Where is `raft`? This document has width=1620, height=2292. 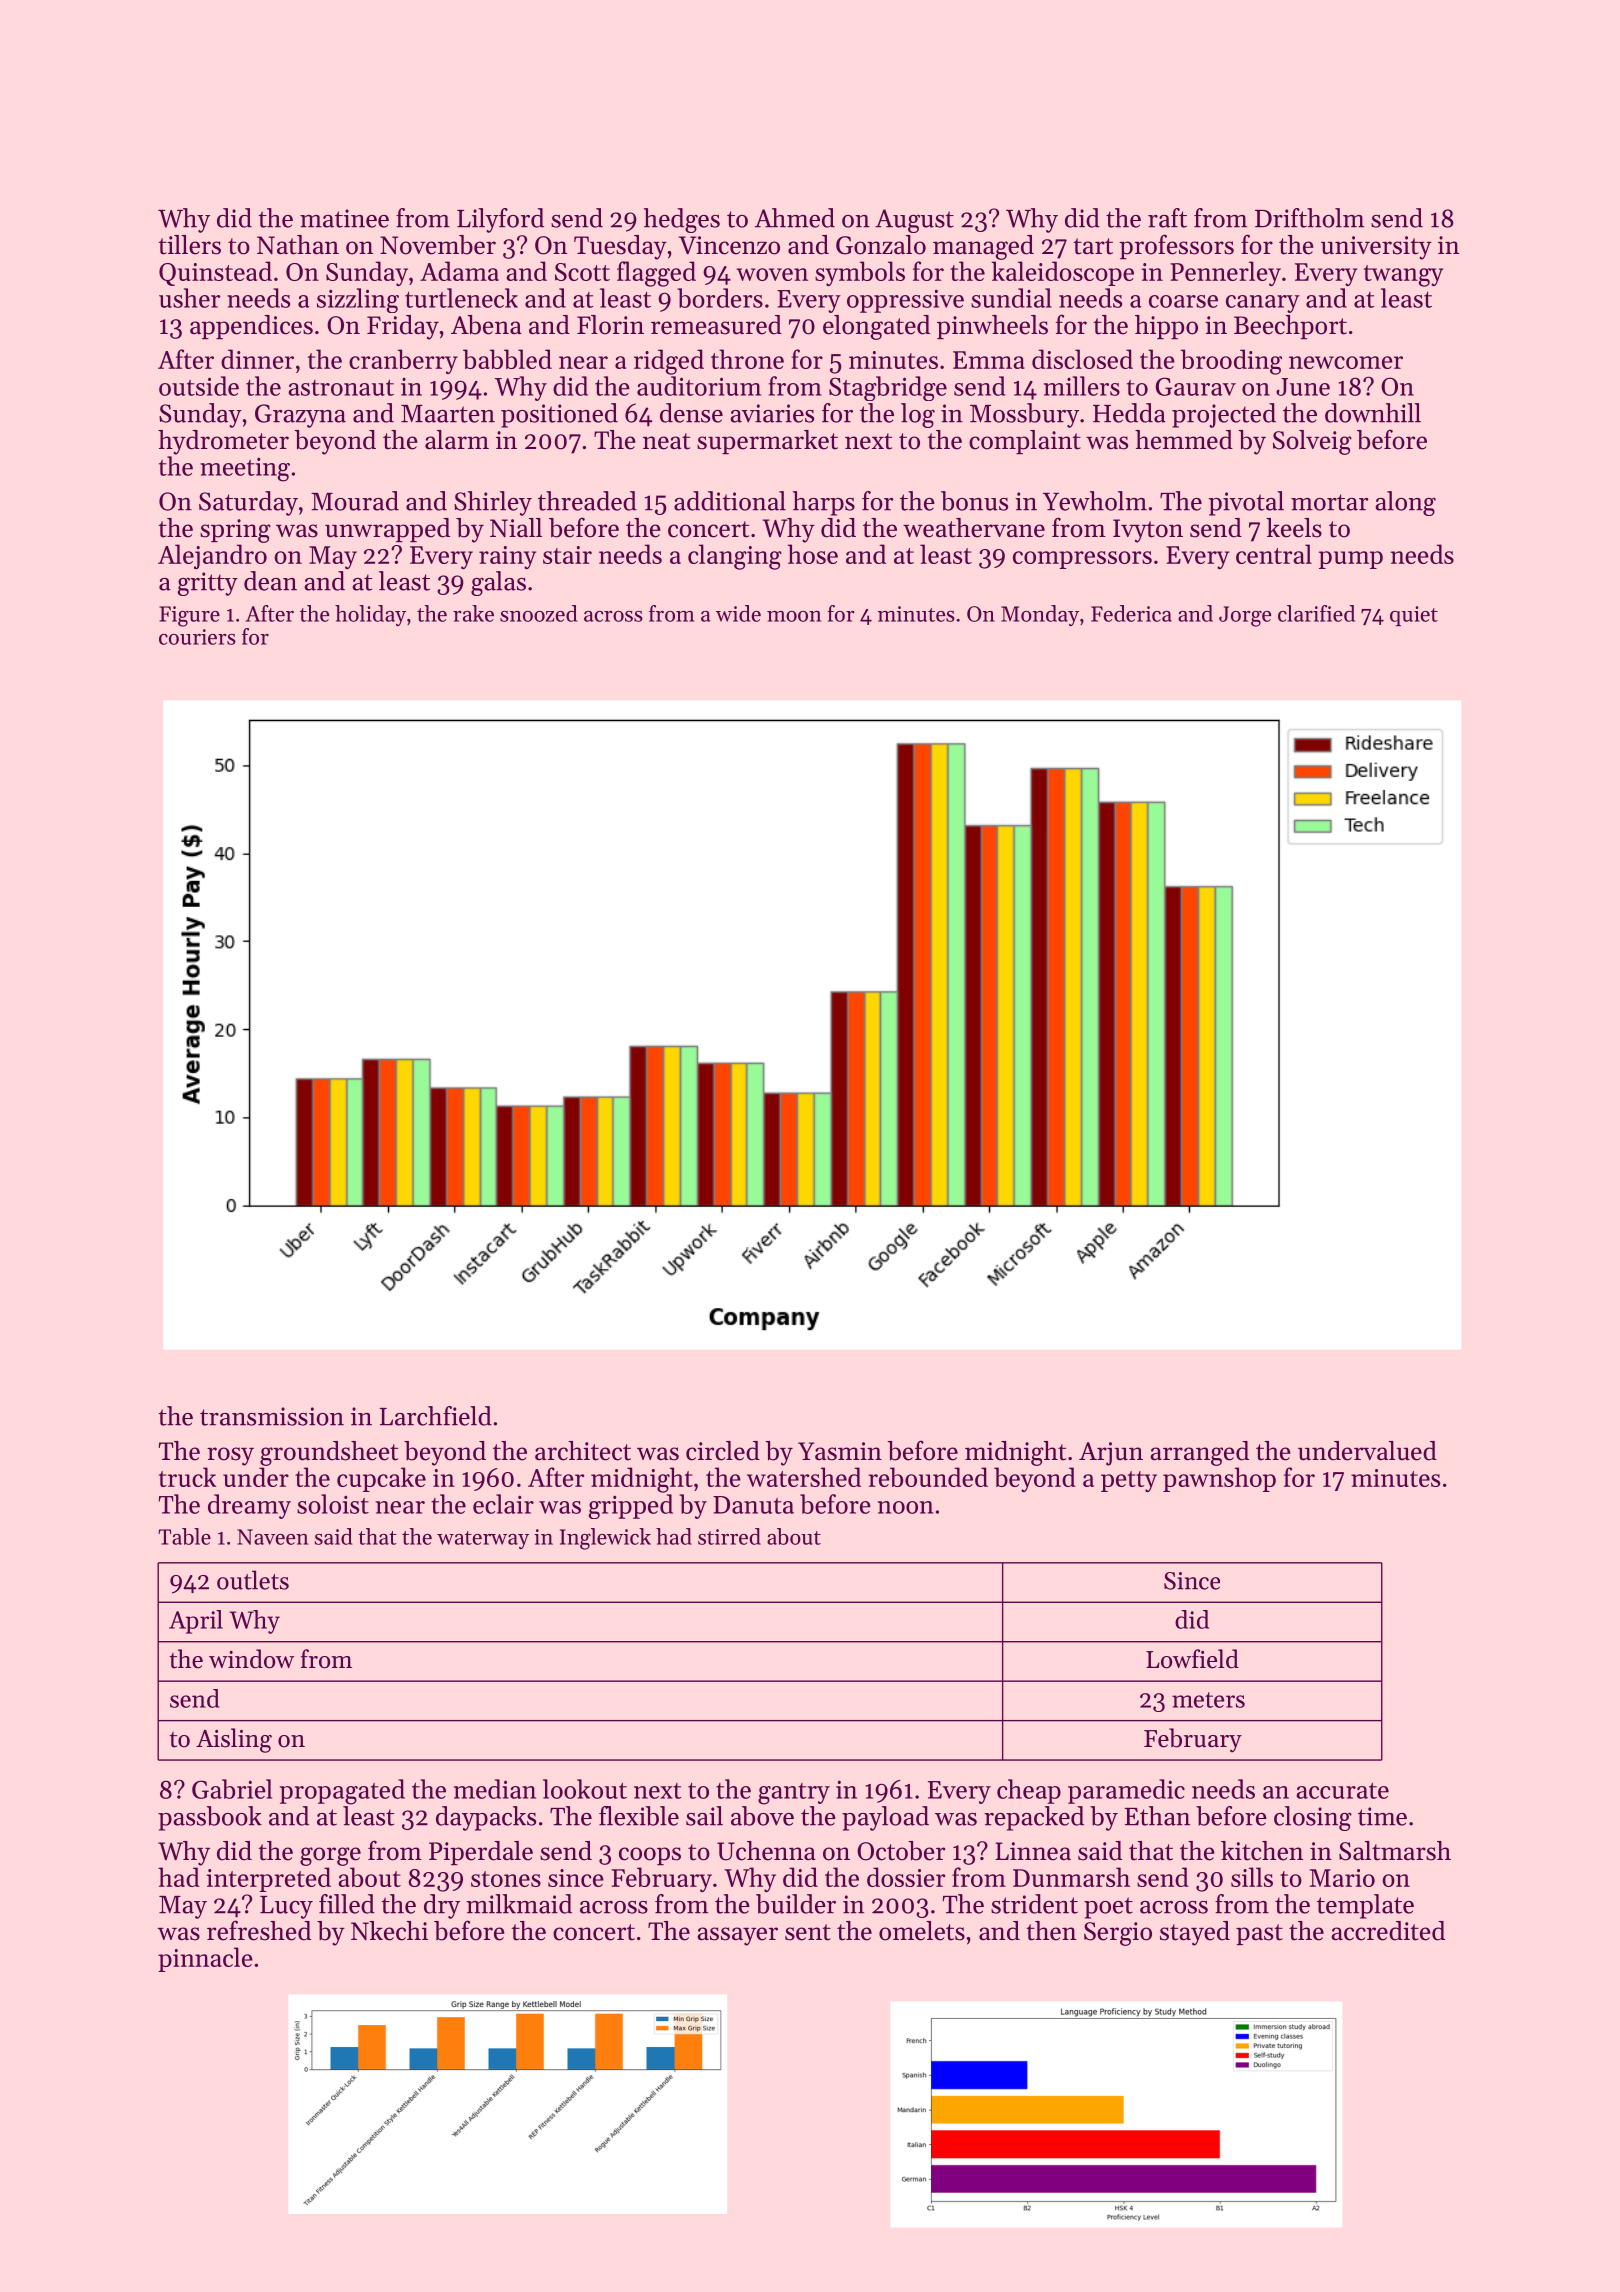
raft is located at coordinates (1167, 218).
